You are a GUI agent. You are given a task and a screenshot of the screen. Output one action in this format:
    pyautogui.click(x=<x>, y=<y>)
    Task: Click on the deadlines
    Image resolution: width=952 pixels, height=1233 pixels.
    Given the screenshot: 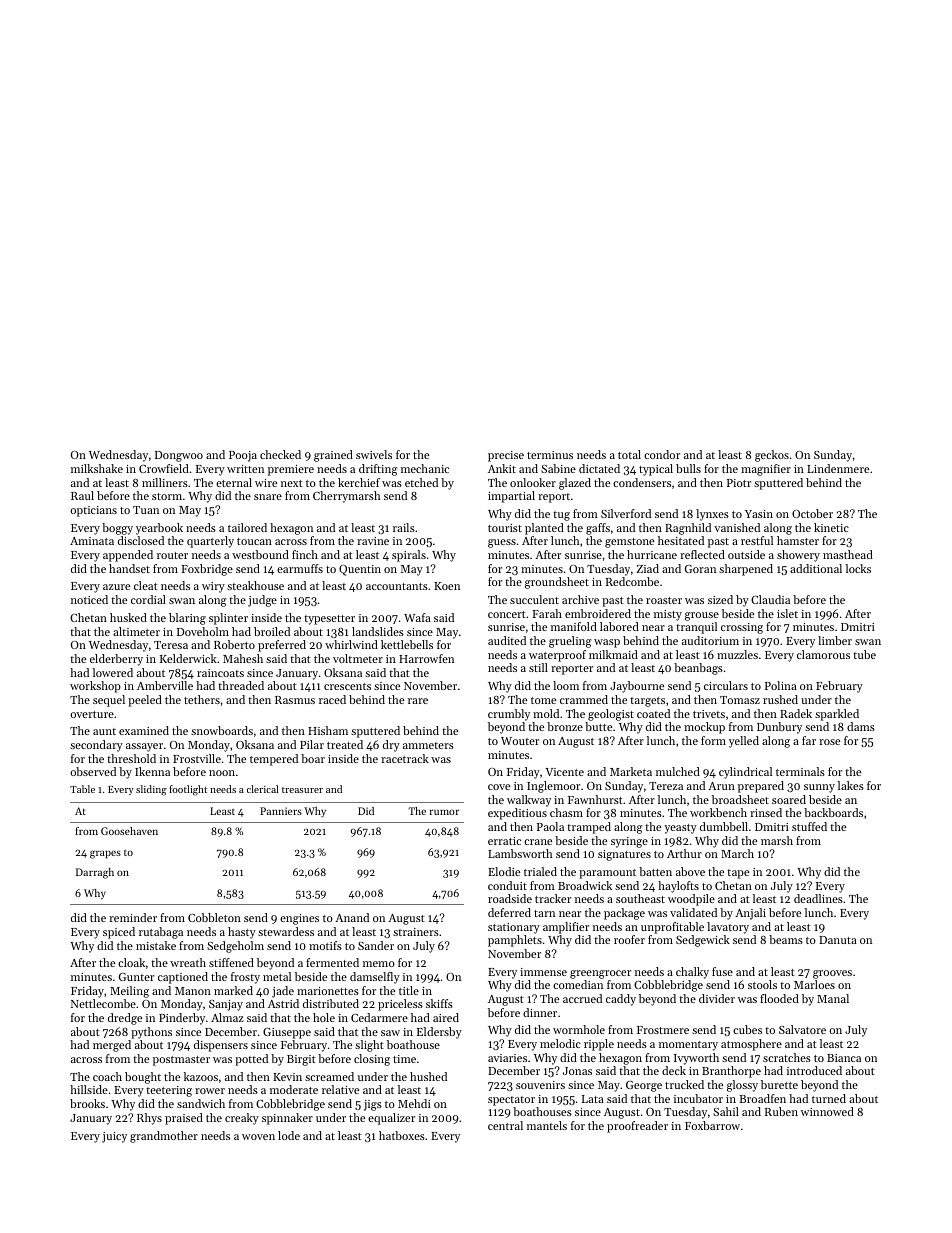 What is the action you would take?
    pyautogui.click(x=818, y=898)
